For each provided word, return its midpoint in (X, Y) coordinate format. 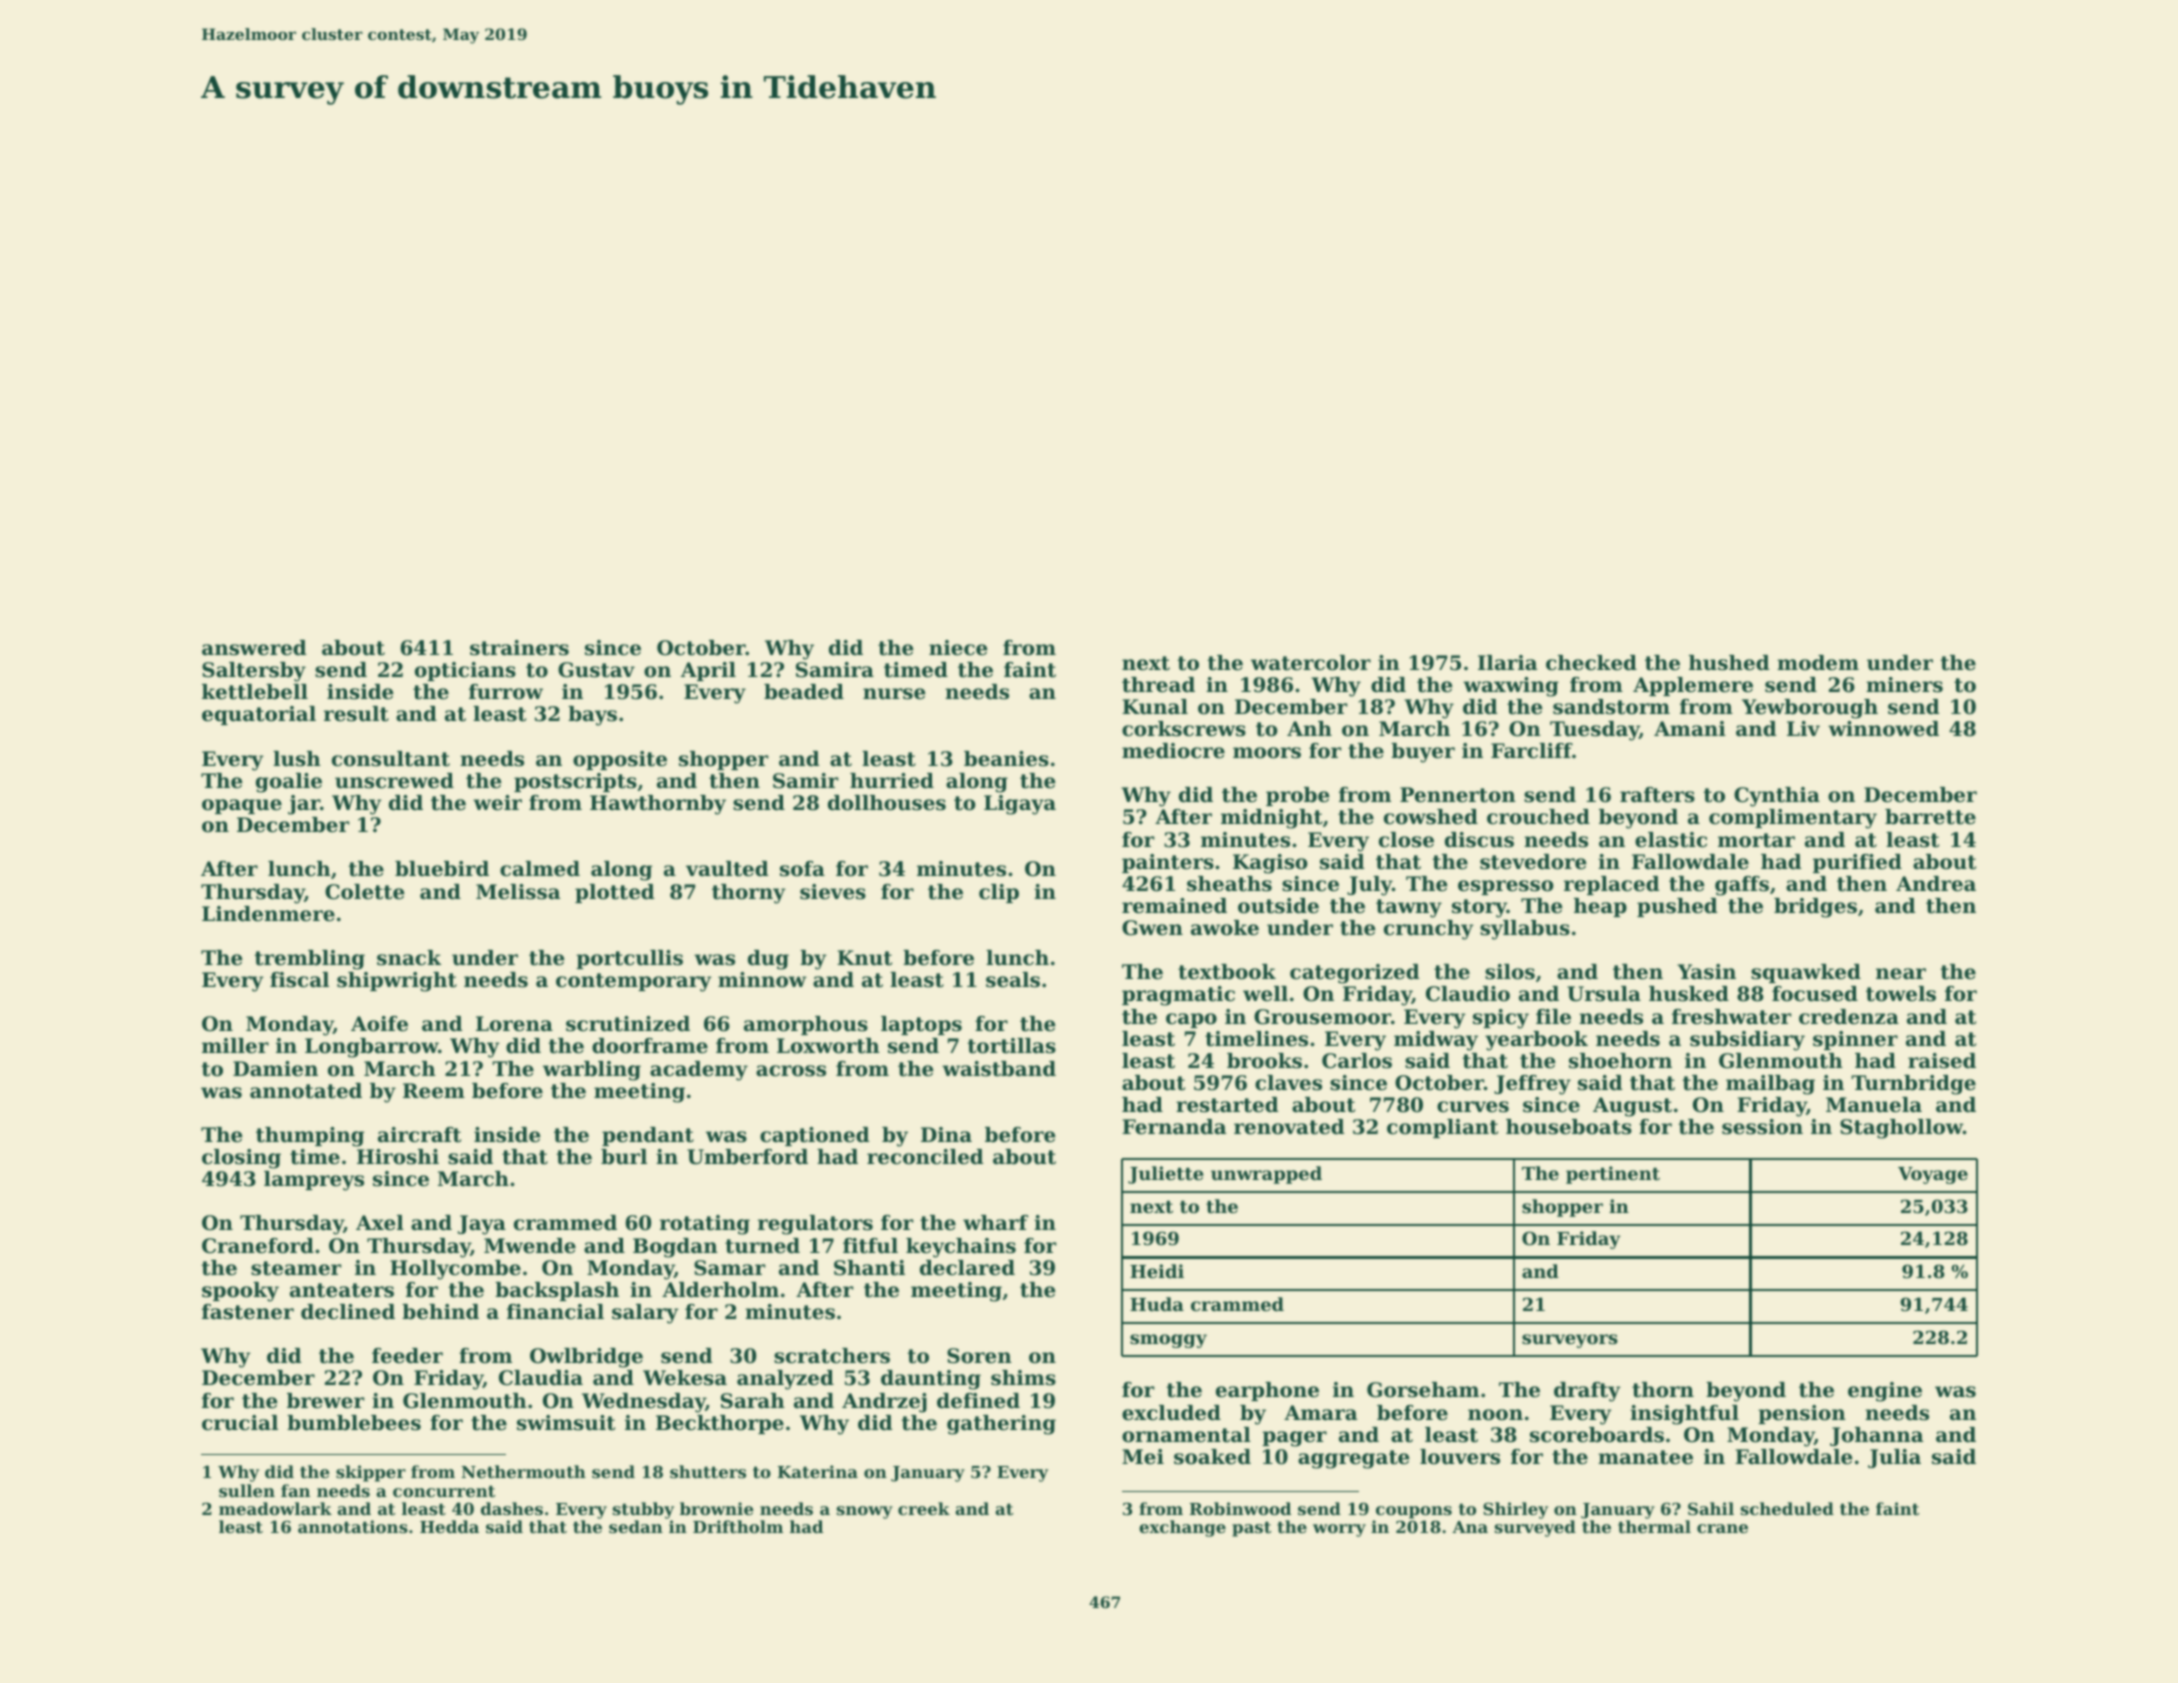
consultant (391, 759)
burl (624, 1157)
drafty (1587, 1392)
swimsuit (566, 1423)
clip (999, 893)
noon (1495, 1415)
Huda (1157, 1304)
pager (1294, 1439)
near (1901, 974)
